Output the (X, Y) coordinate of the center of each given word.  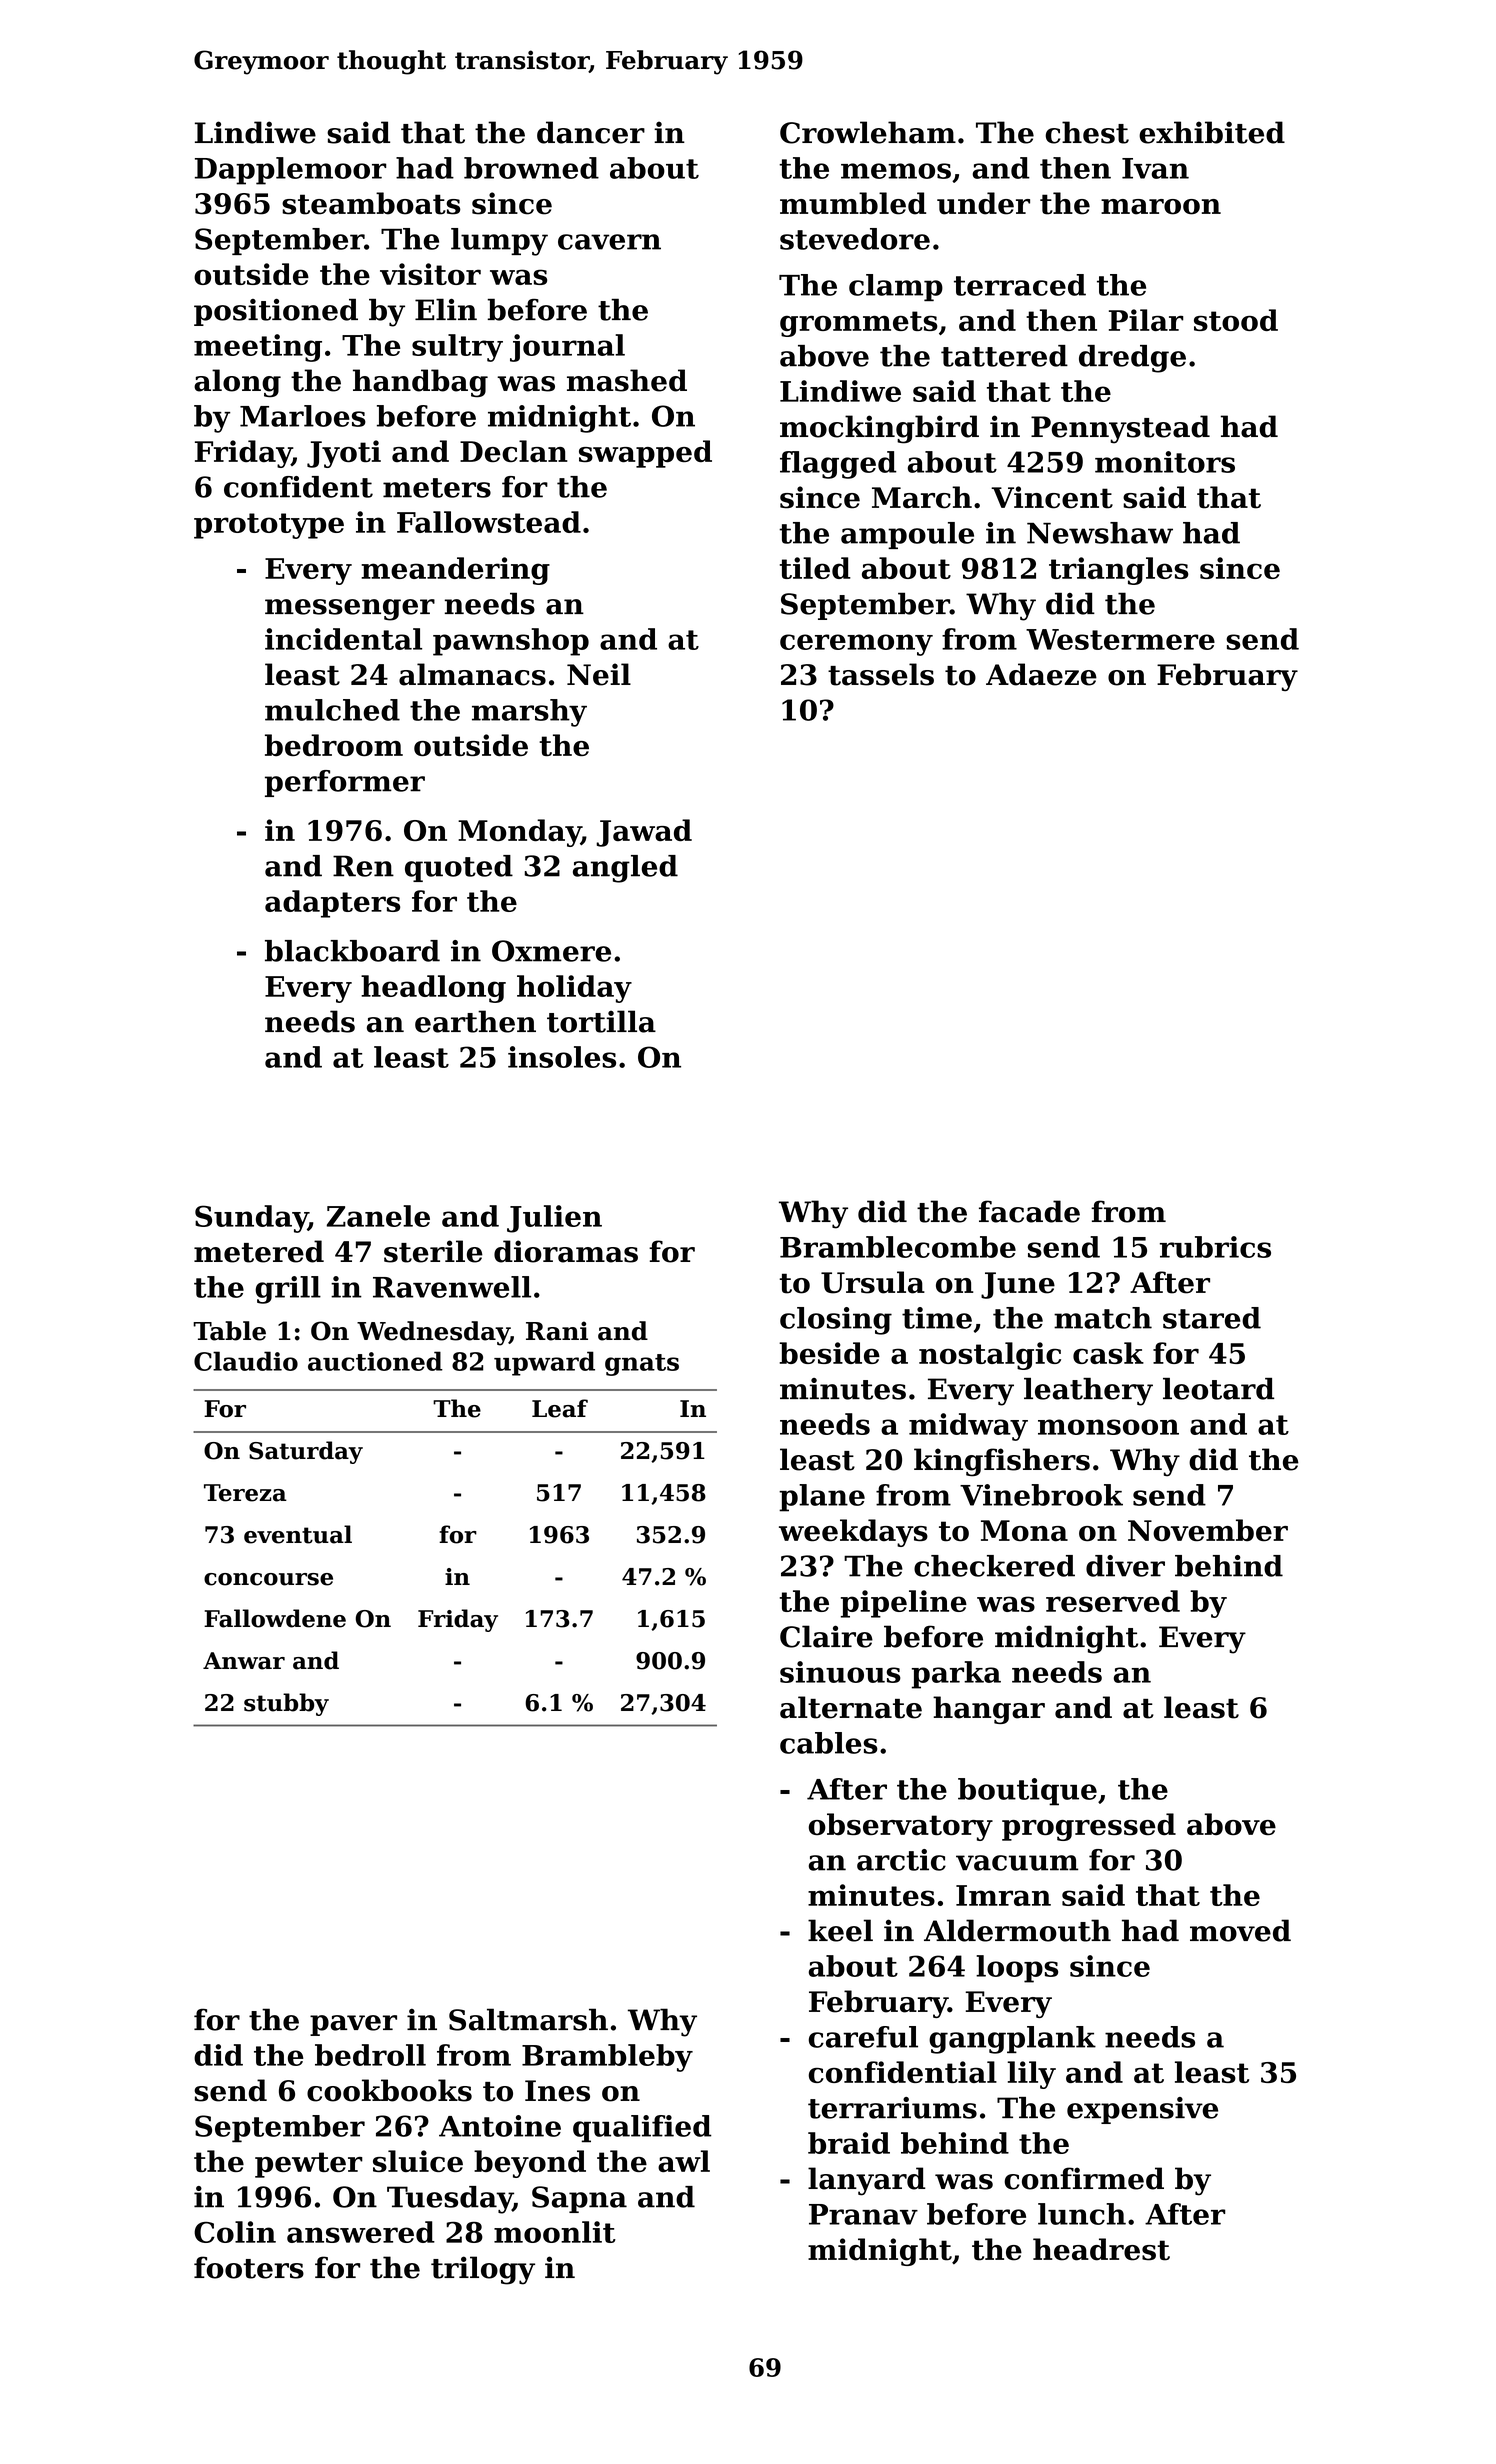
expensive (1142, 2110)
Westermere (1120, 639)
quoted (459, 868)
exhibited (1212, 132)
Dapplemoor (291, 171)
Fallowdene (275, 1618)
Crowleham (868, 132)
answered (361, 2232)
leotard (1218, 1389)
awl (684, 2161)
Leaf (560, 1408)
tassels (881, 674)
